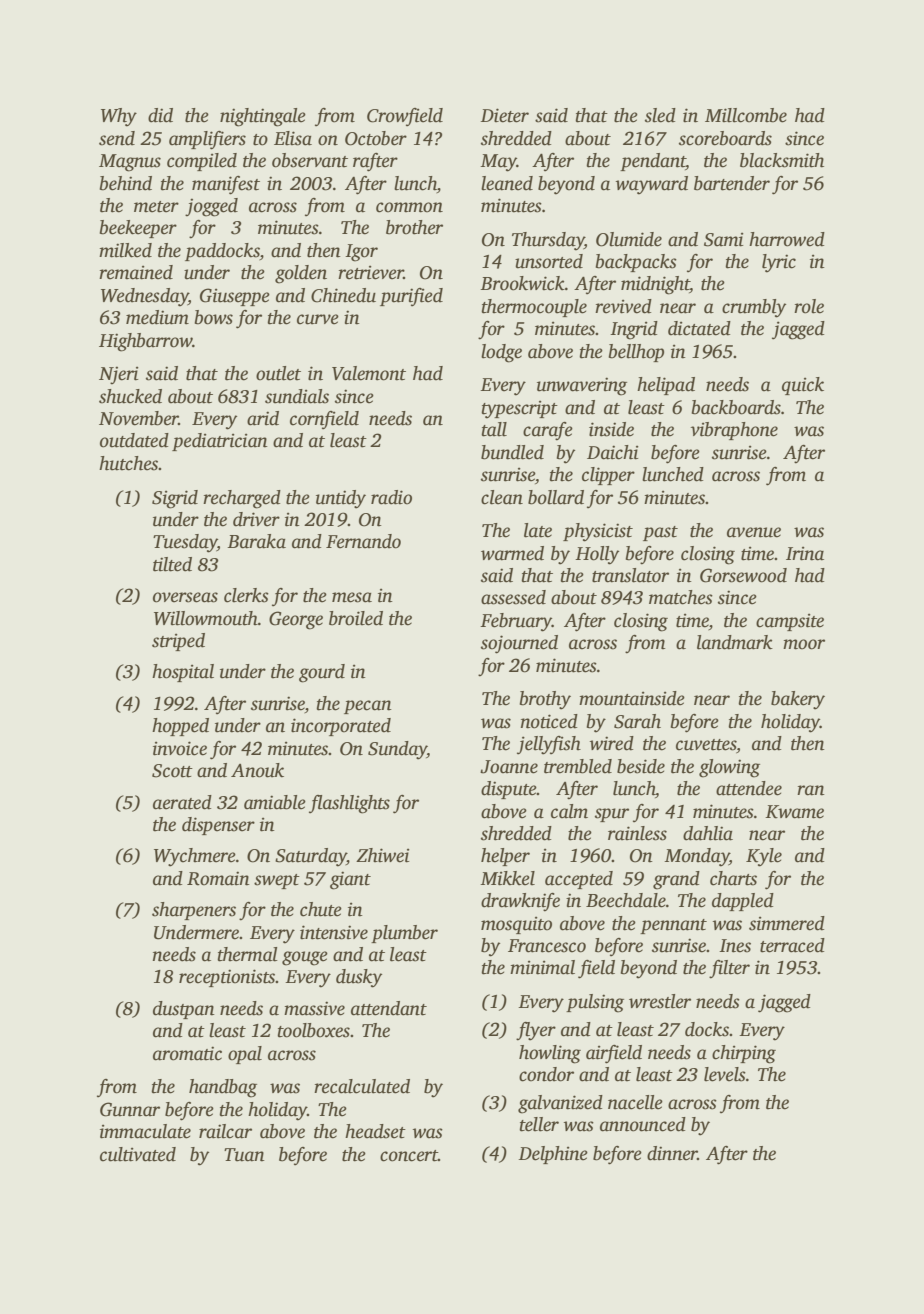  Describe the element at coordinates (235, 297) in the screenshot. I see `Giuseppe` at that location.
